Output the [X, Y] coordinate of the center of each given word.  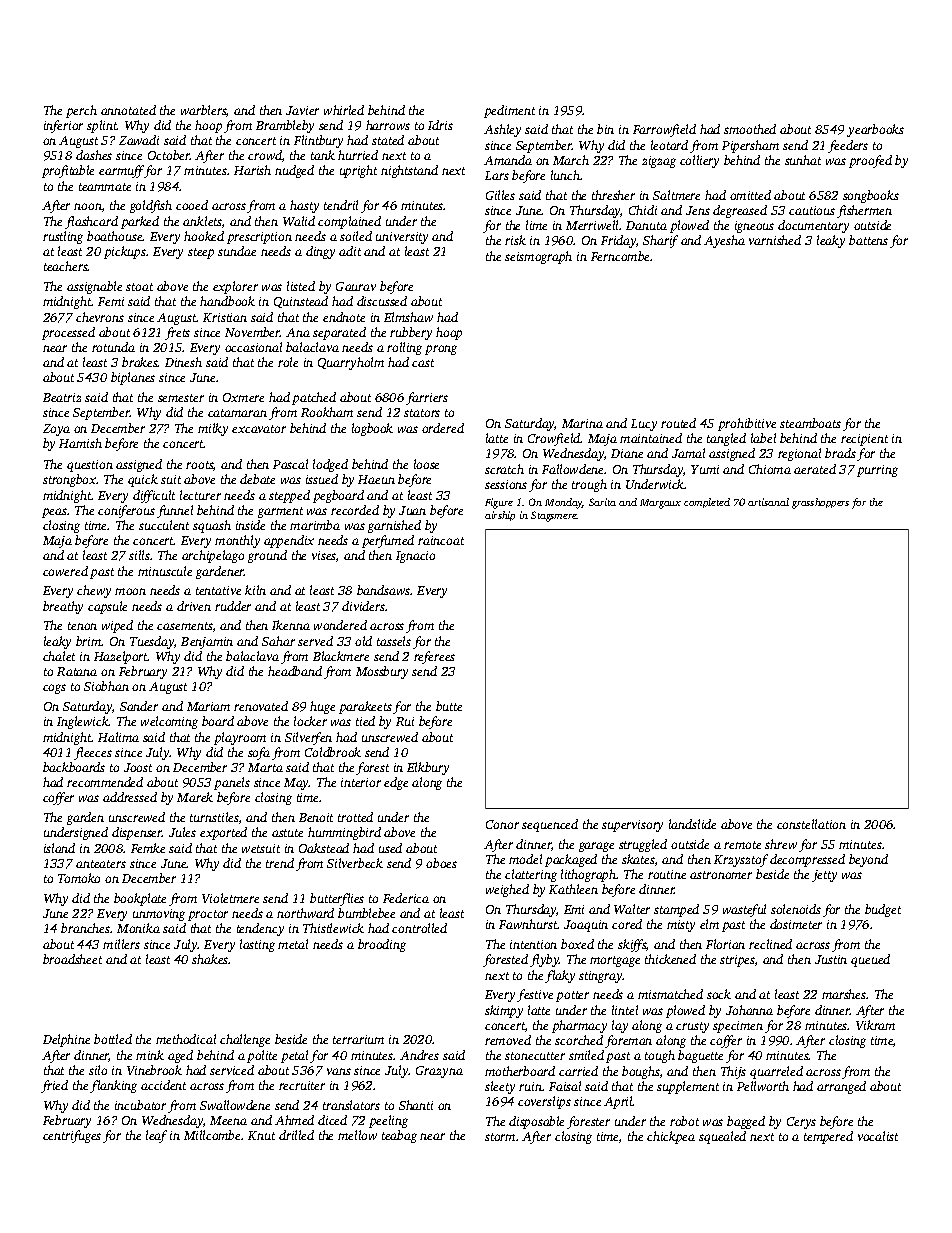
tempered [828, 1137]
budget [883, 910]
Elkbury [428, 768]
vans [339, 1071]
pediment [509, 111]
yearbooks [875, 130]
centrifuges [72, 1136]
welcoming [169, 722]
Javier [302, 110]
